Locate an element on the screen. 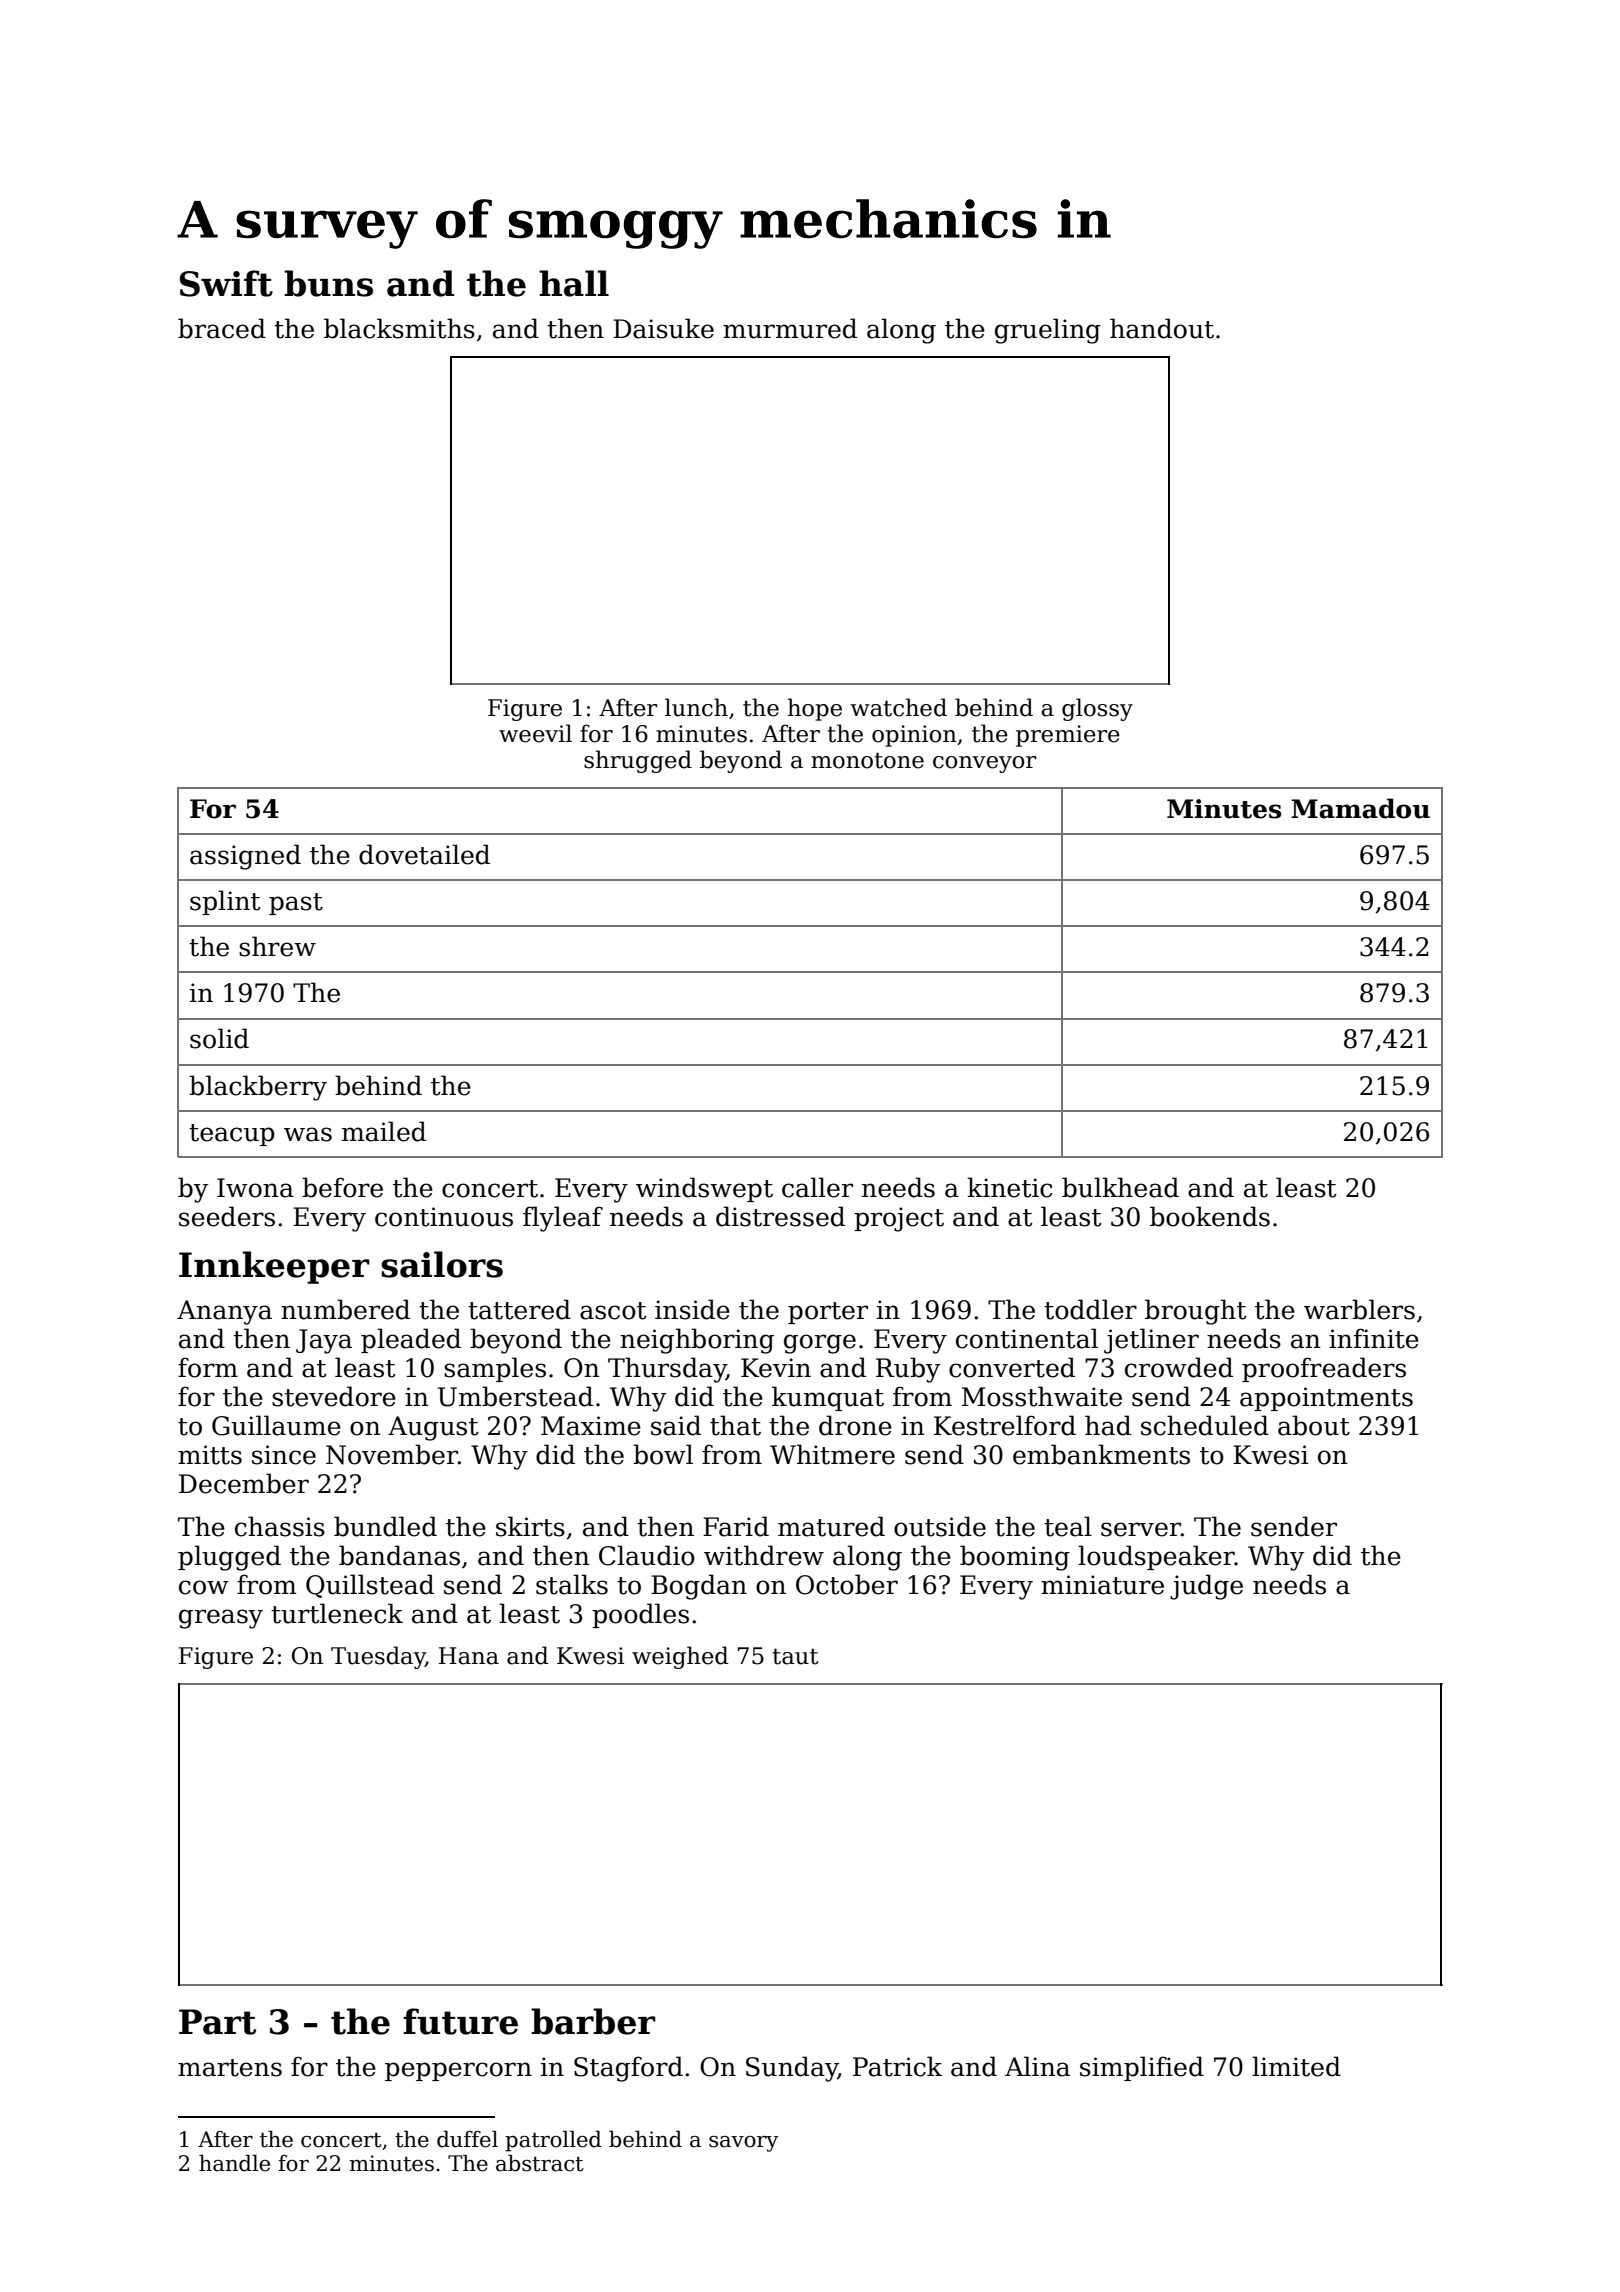  loudspeaker is located at coordinates (1156, 1557).
